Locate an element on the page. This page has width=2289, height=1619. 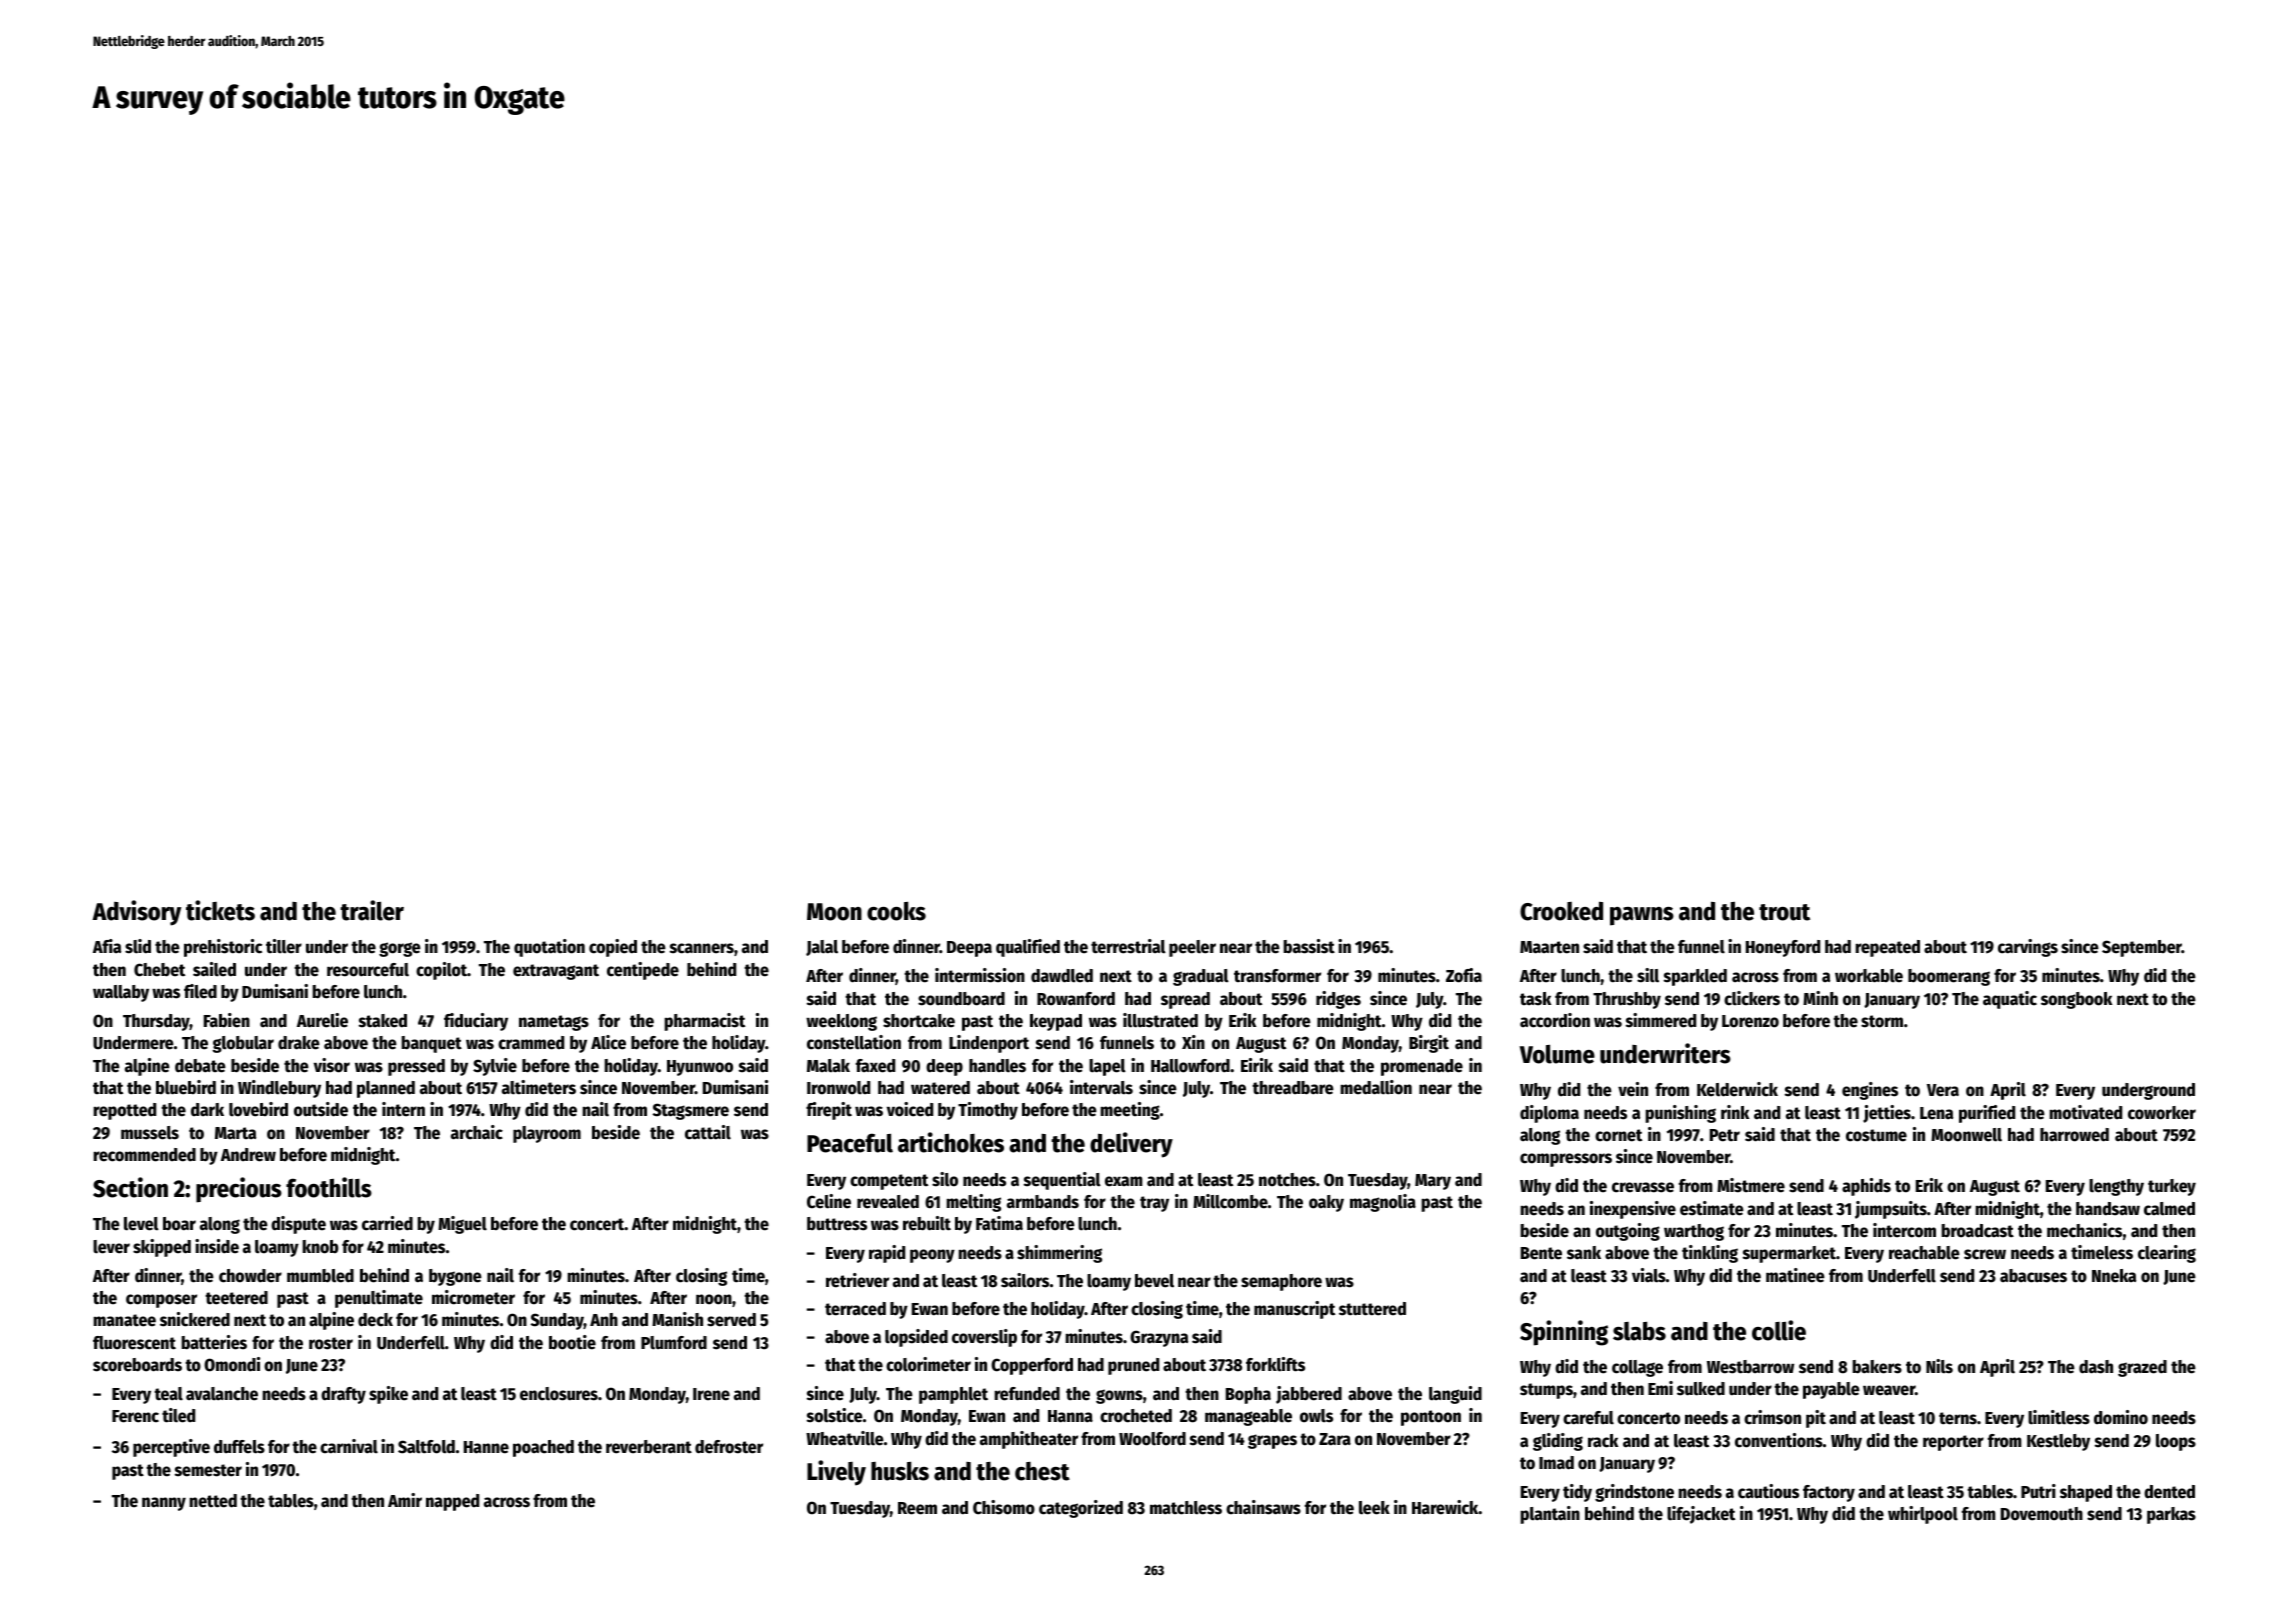
pontoon is located at coordinates (1431, 1418).
